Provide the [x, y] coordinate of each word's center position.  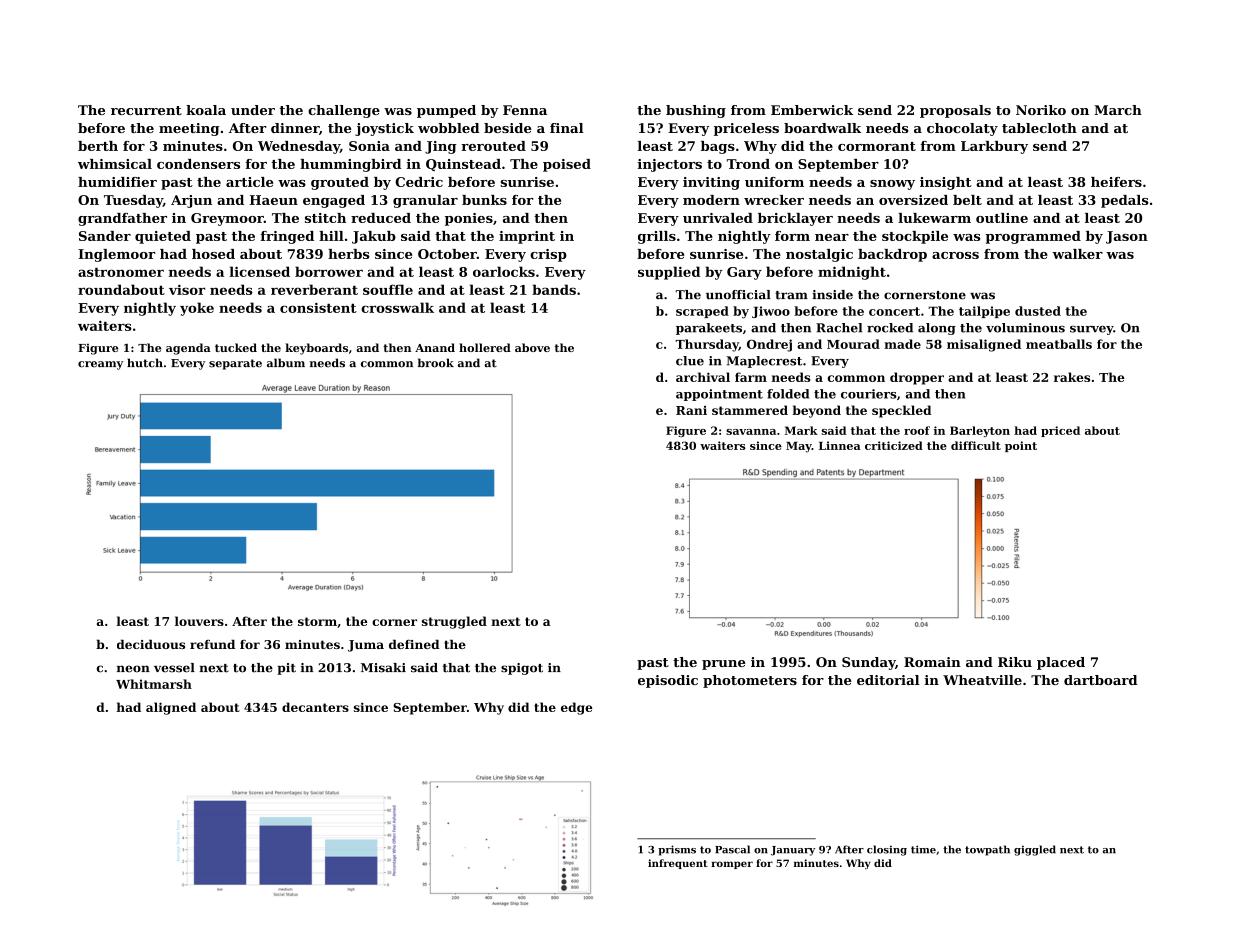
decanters [315, 707]
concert [894, 311]
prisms [677, 850]
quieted [163, 237]
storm [317, 621]
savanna [751, 432]
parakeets [709, 329]
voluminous [1025, 328]
